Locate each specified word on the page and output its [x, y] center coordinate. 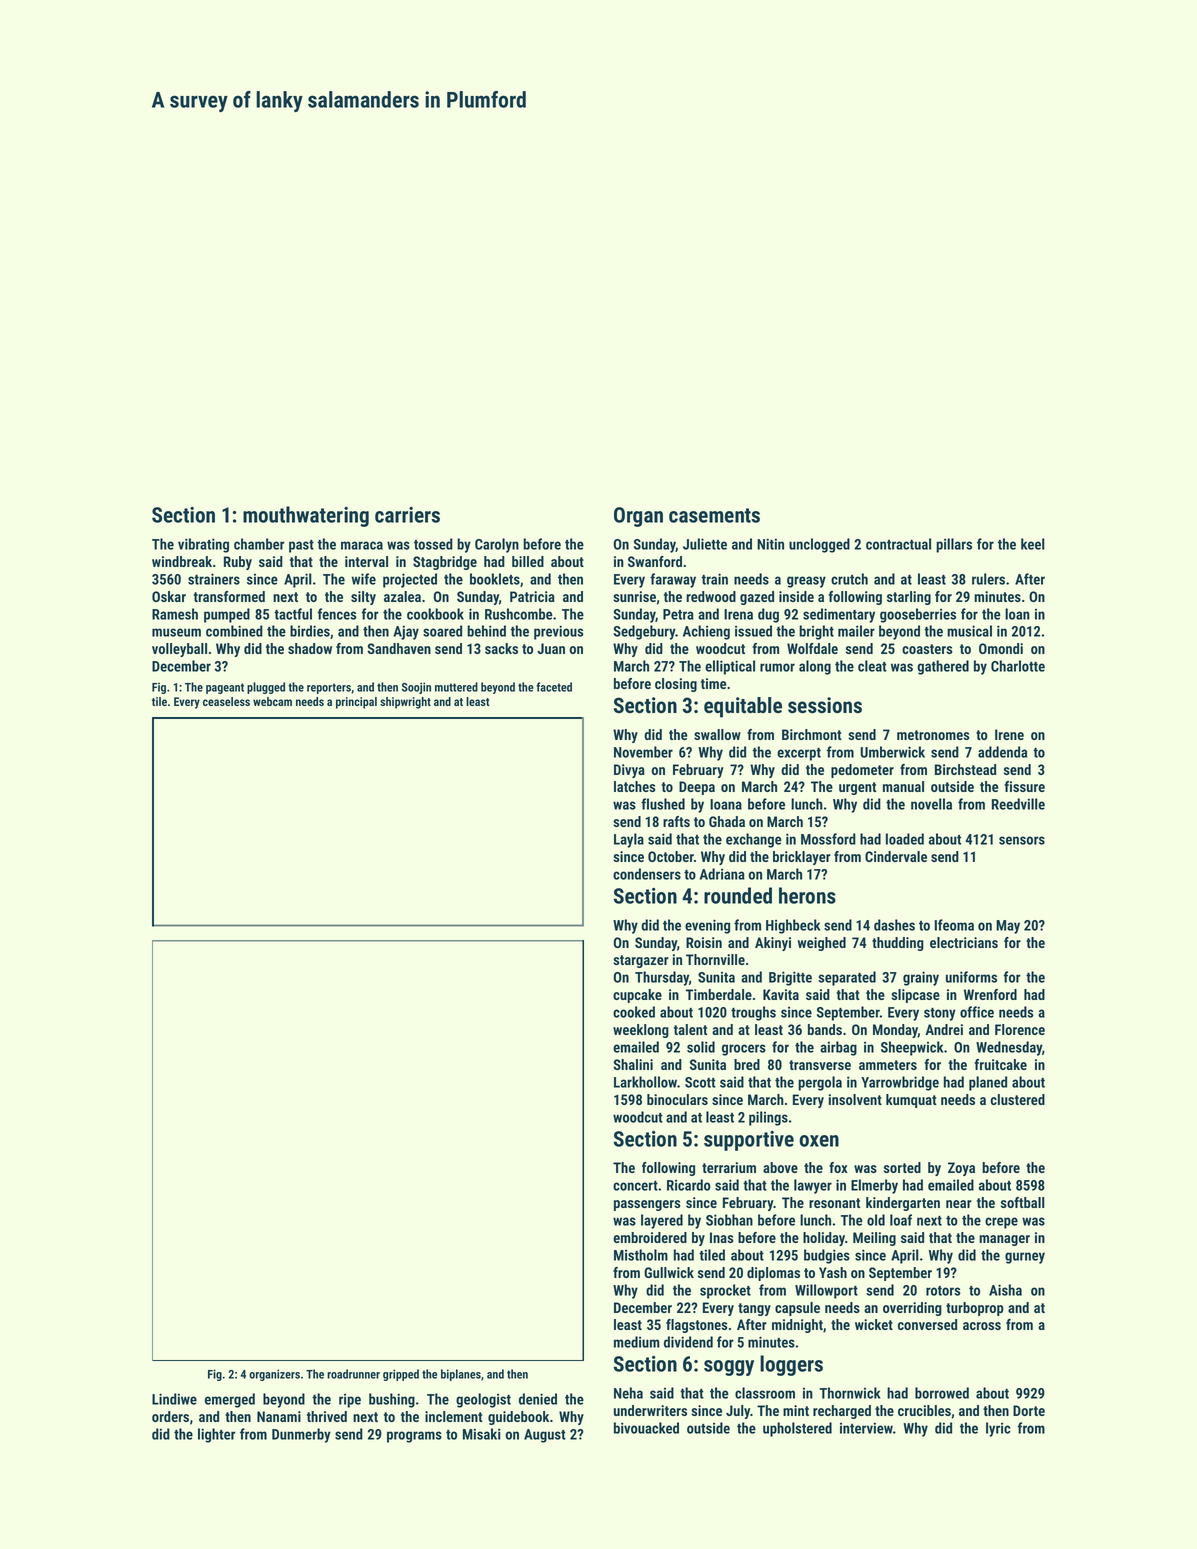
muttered [456, 687]
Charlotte [1018, 666]
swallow [717, 734]
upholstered [797, 1429]
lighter [217, 1435]
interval [366, 561]
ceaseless [226, 701]
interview [866, 1428]
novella [931, 804]
